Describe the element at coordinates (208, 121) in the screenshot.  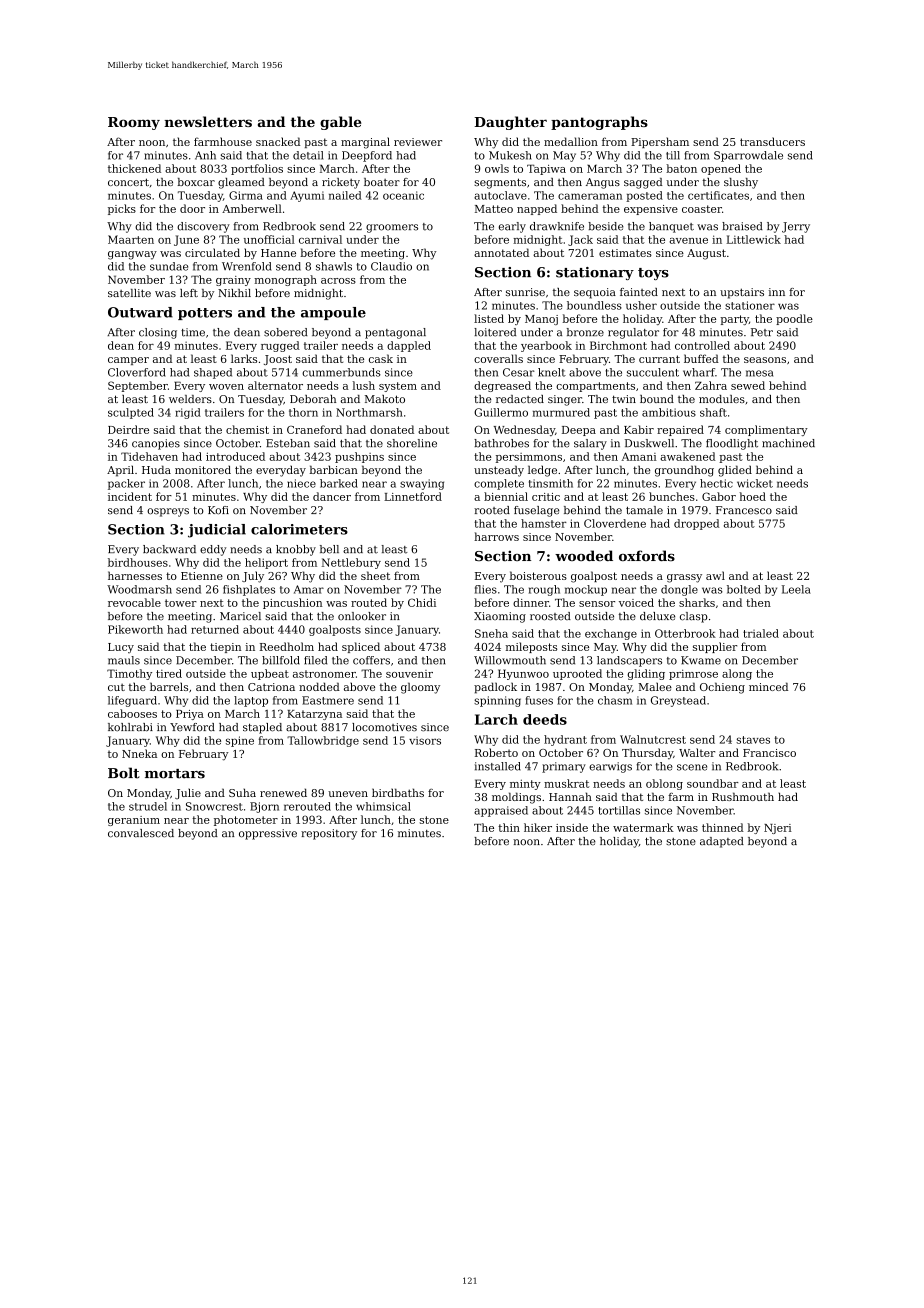
I see `newsletters` at that location.
